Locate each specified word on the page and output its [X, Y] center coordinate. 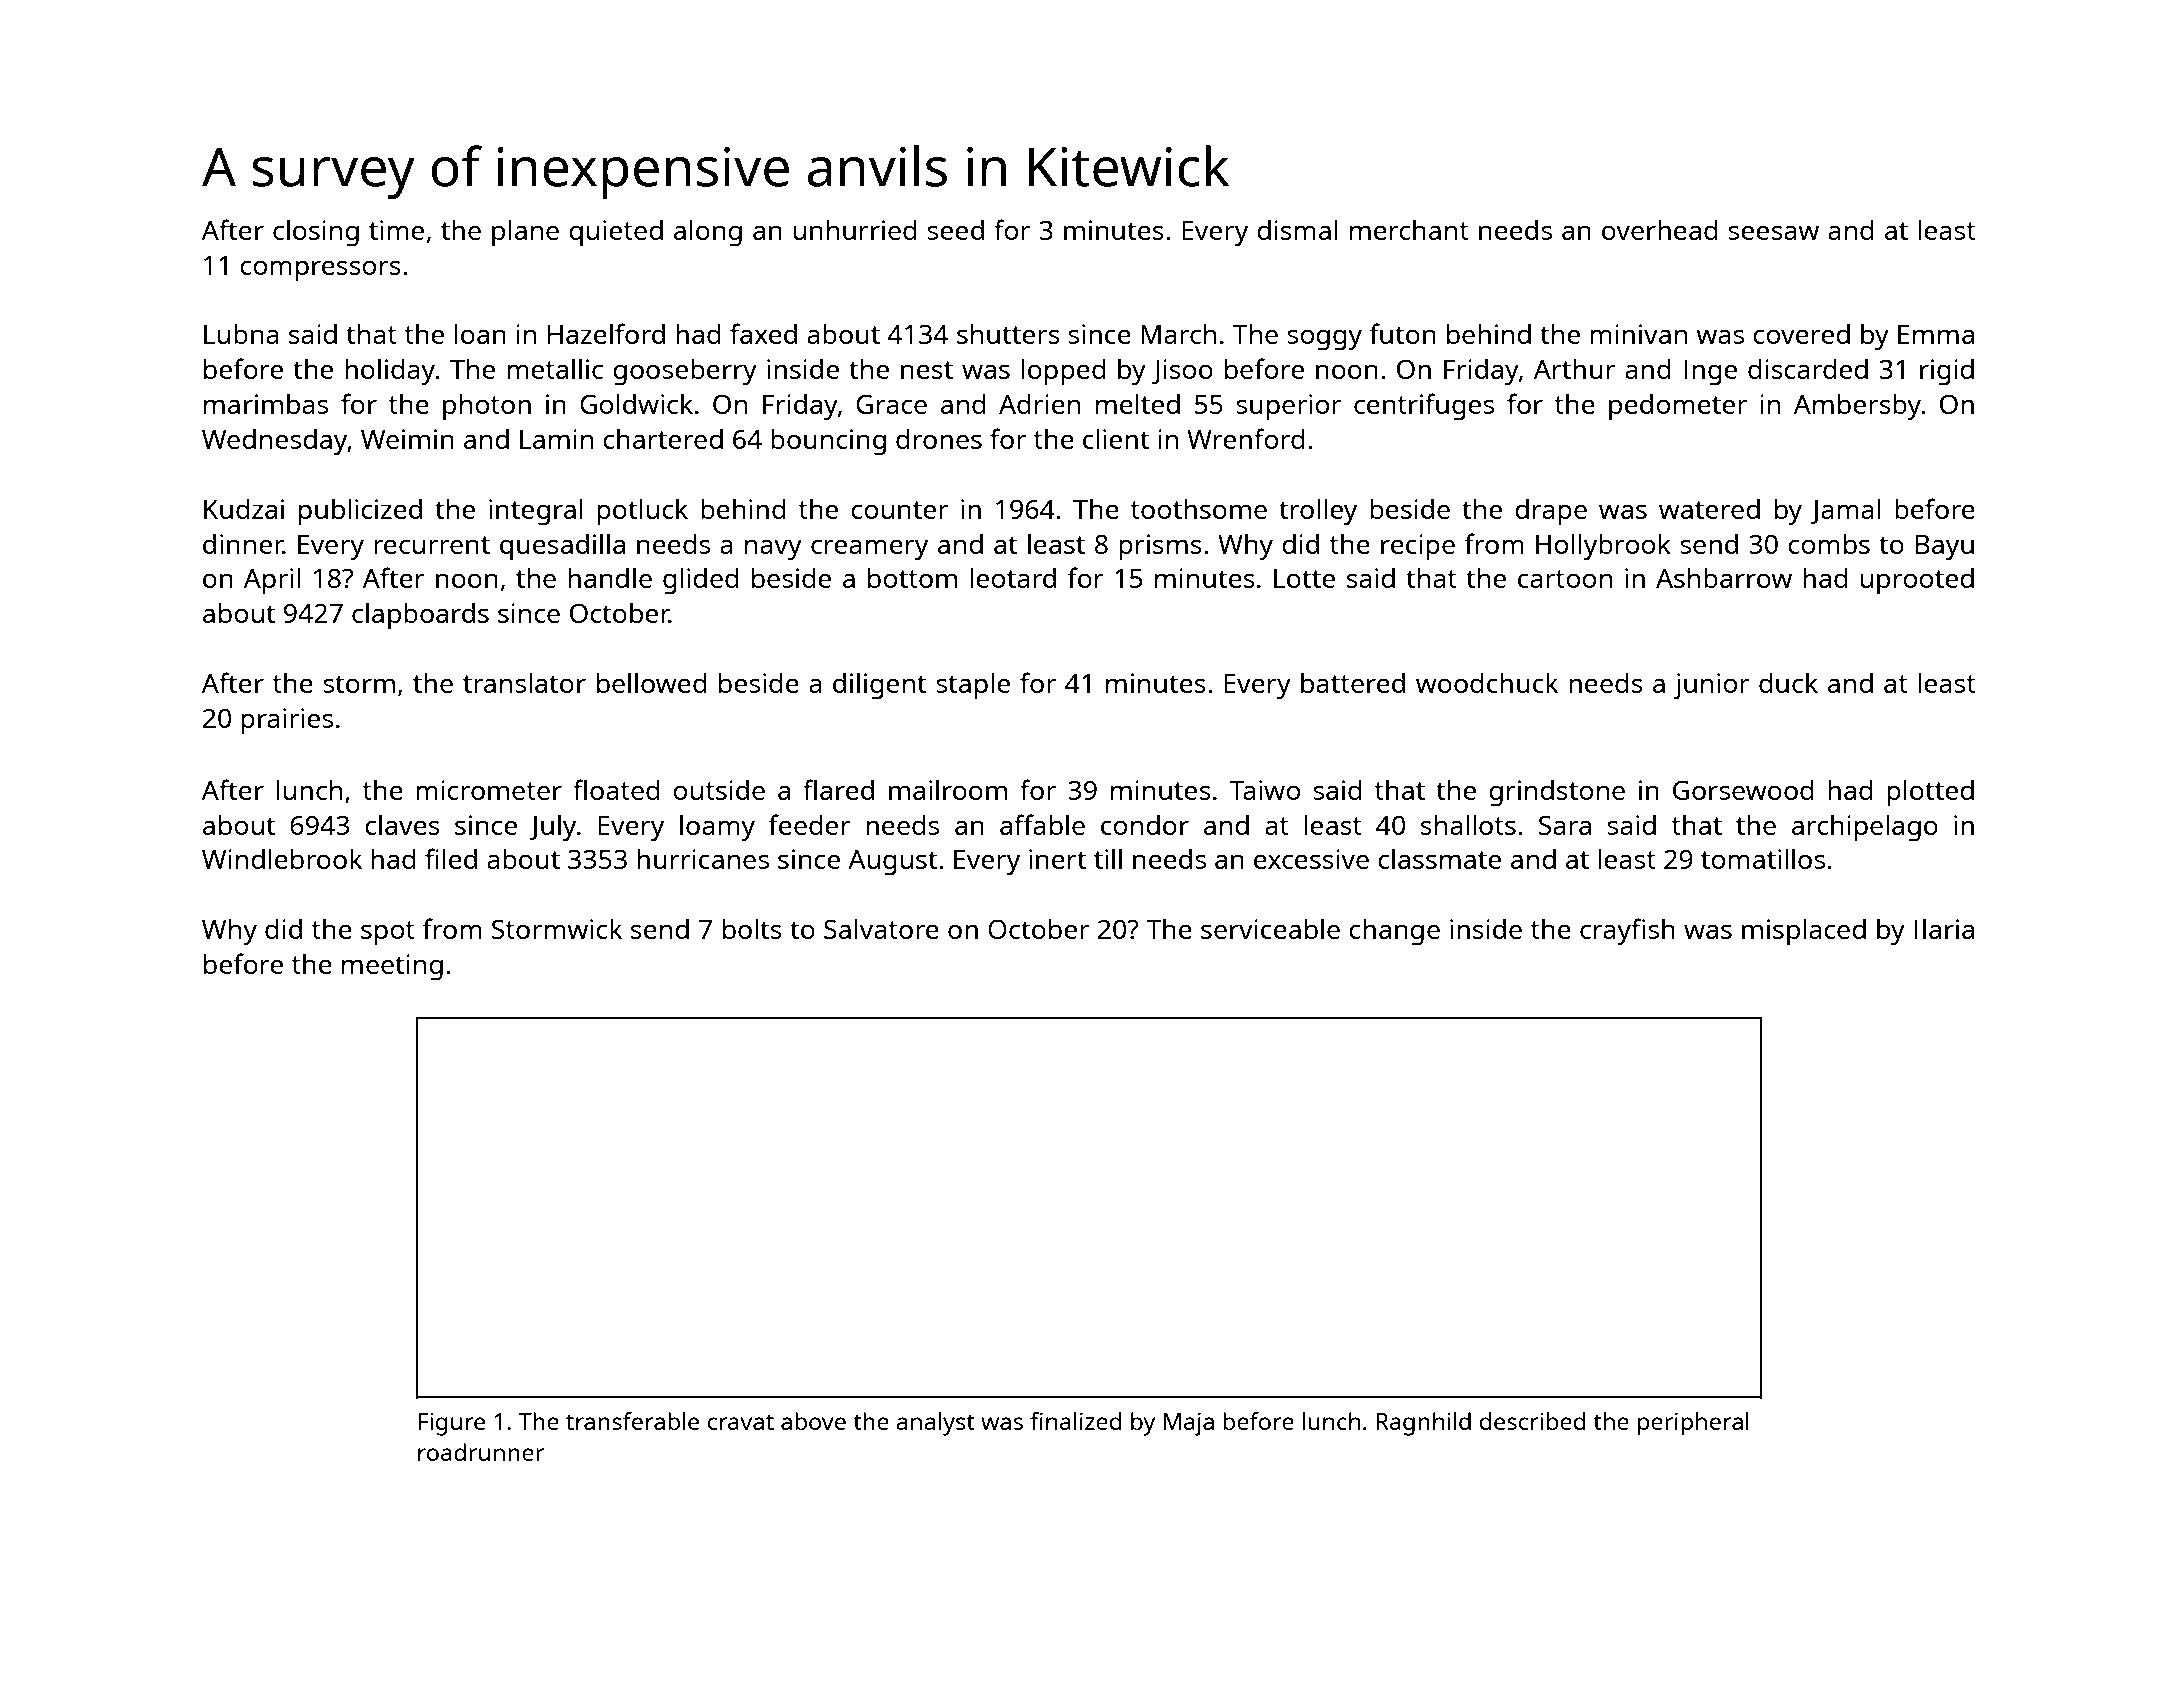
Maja [1189, 1424]
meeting [392, 967]
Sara [1565, 825]
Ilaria [1944, 928]
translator [524, 682]
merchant [1409, 230]
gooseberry [685, 372]
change [1394, 932]
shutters [1008, 334]
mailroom [948, 789]
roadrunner [481, 1452]
